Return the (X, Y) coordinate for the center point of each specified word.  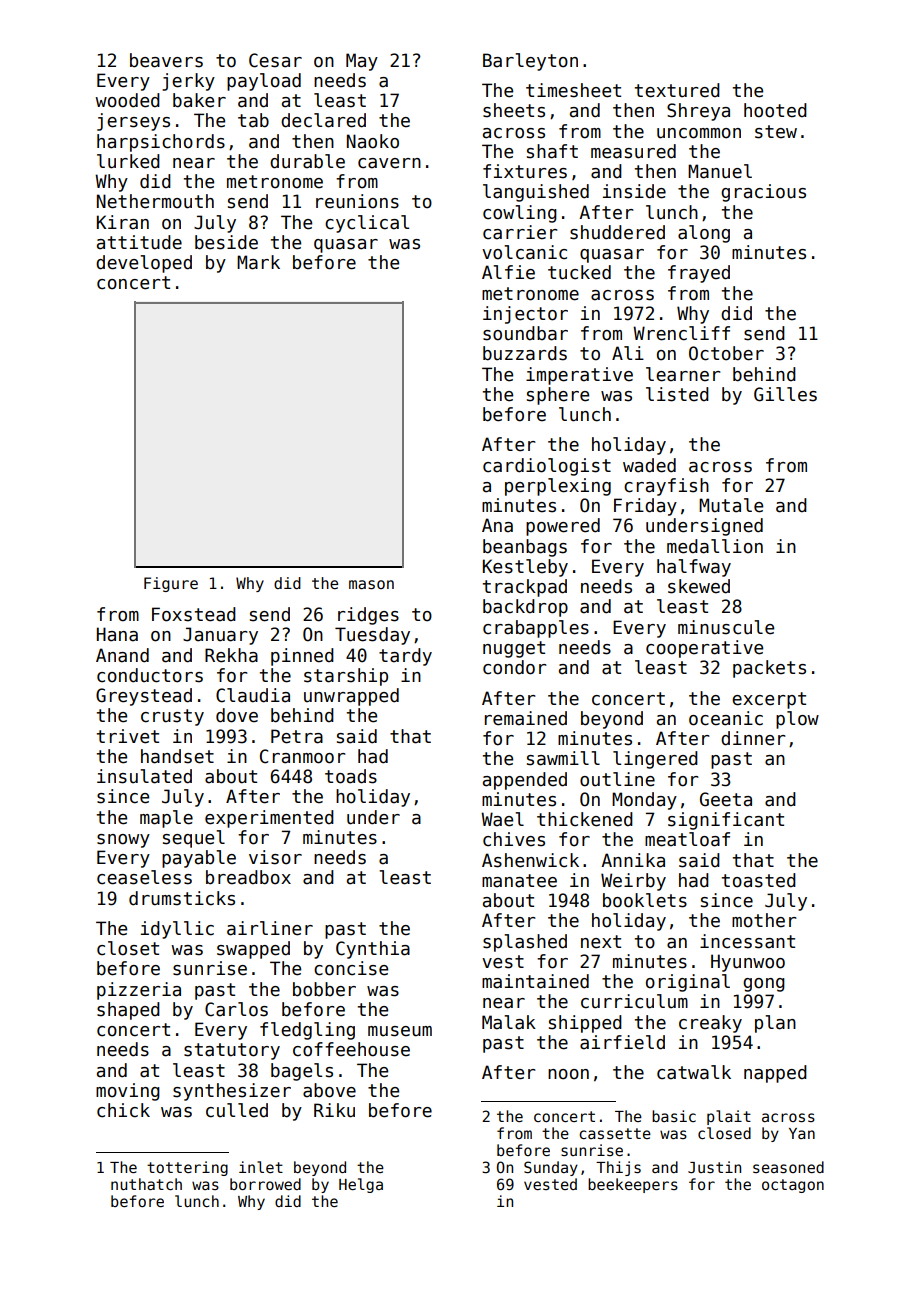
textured (677, 90)
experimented (269, 819)
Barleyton (530, 62)
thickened (585, 819)
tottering (187, 1168)
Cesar (275, 60)
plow (797, 720)
